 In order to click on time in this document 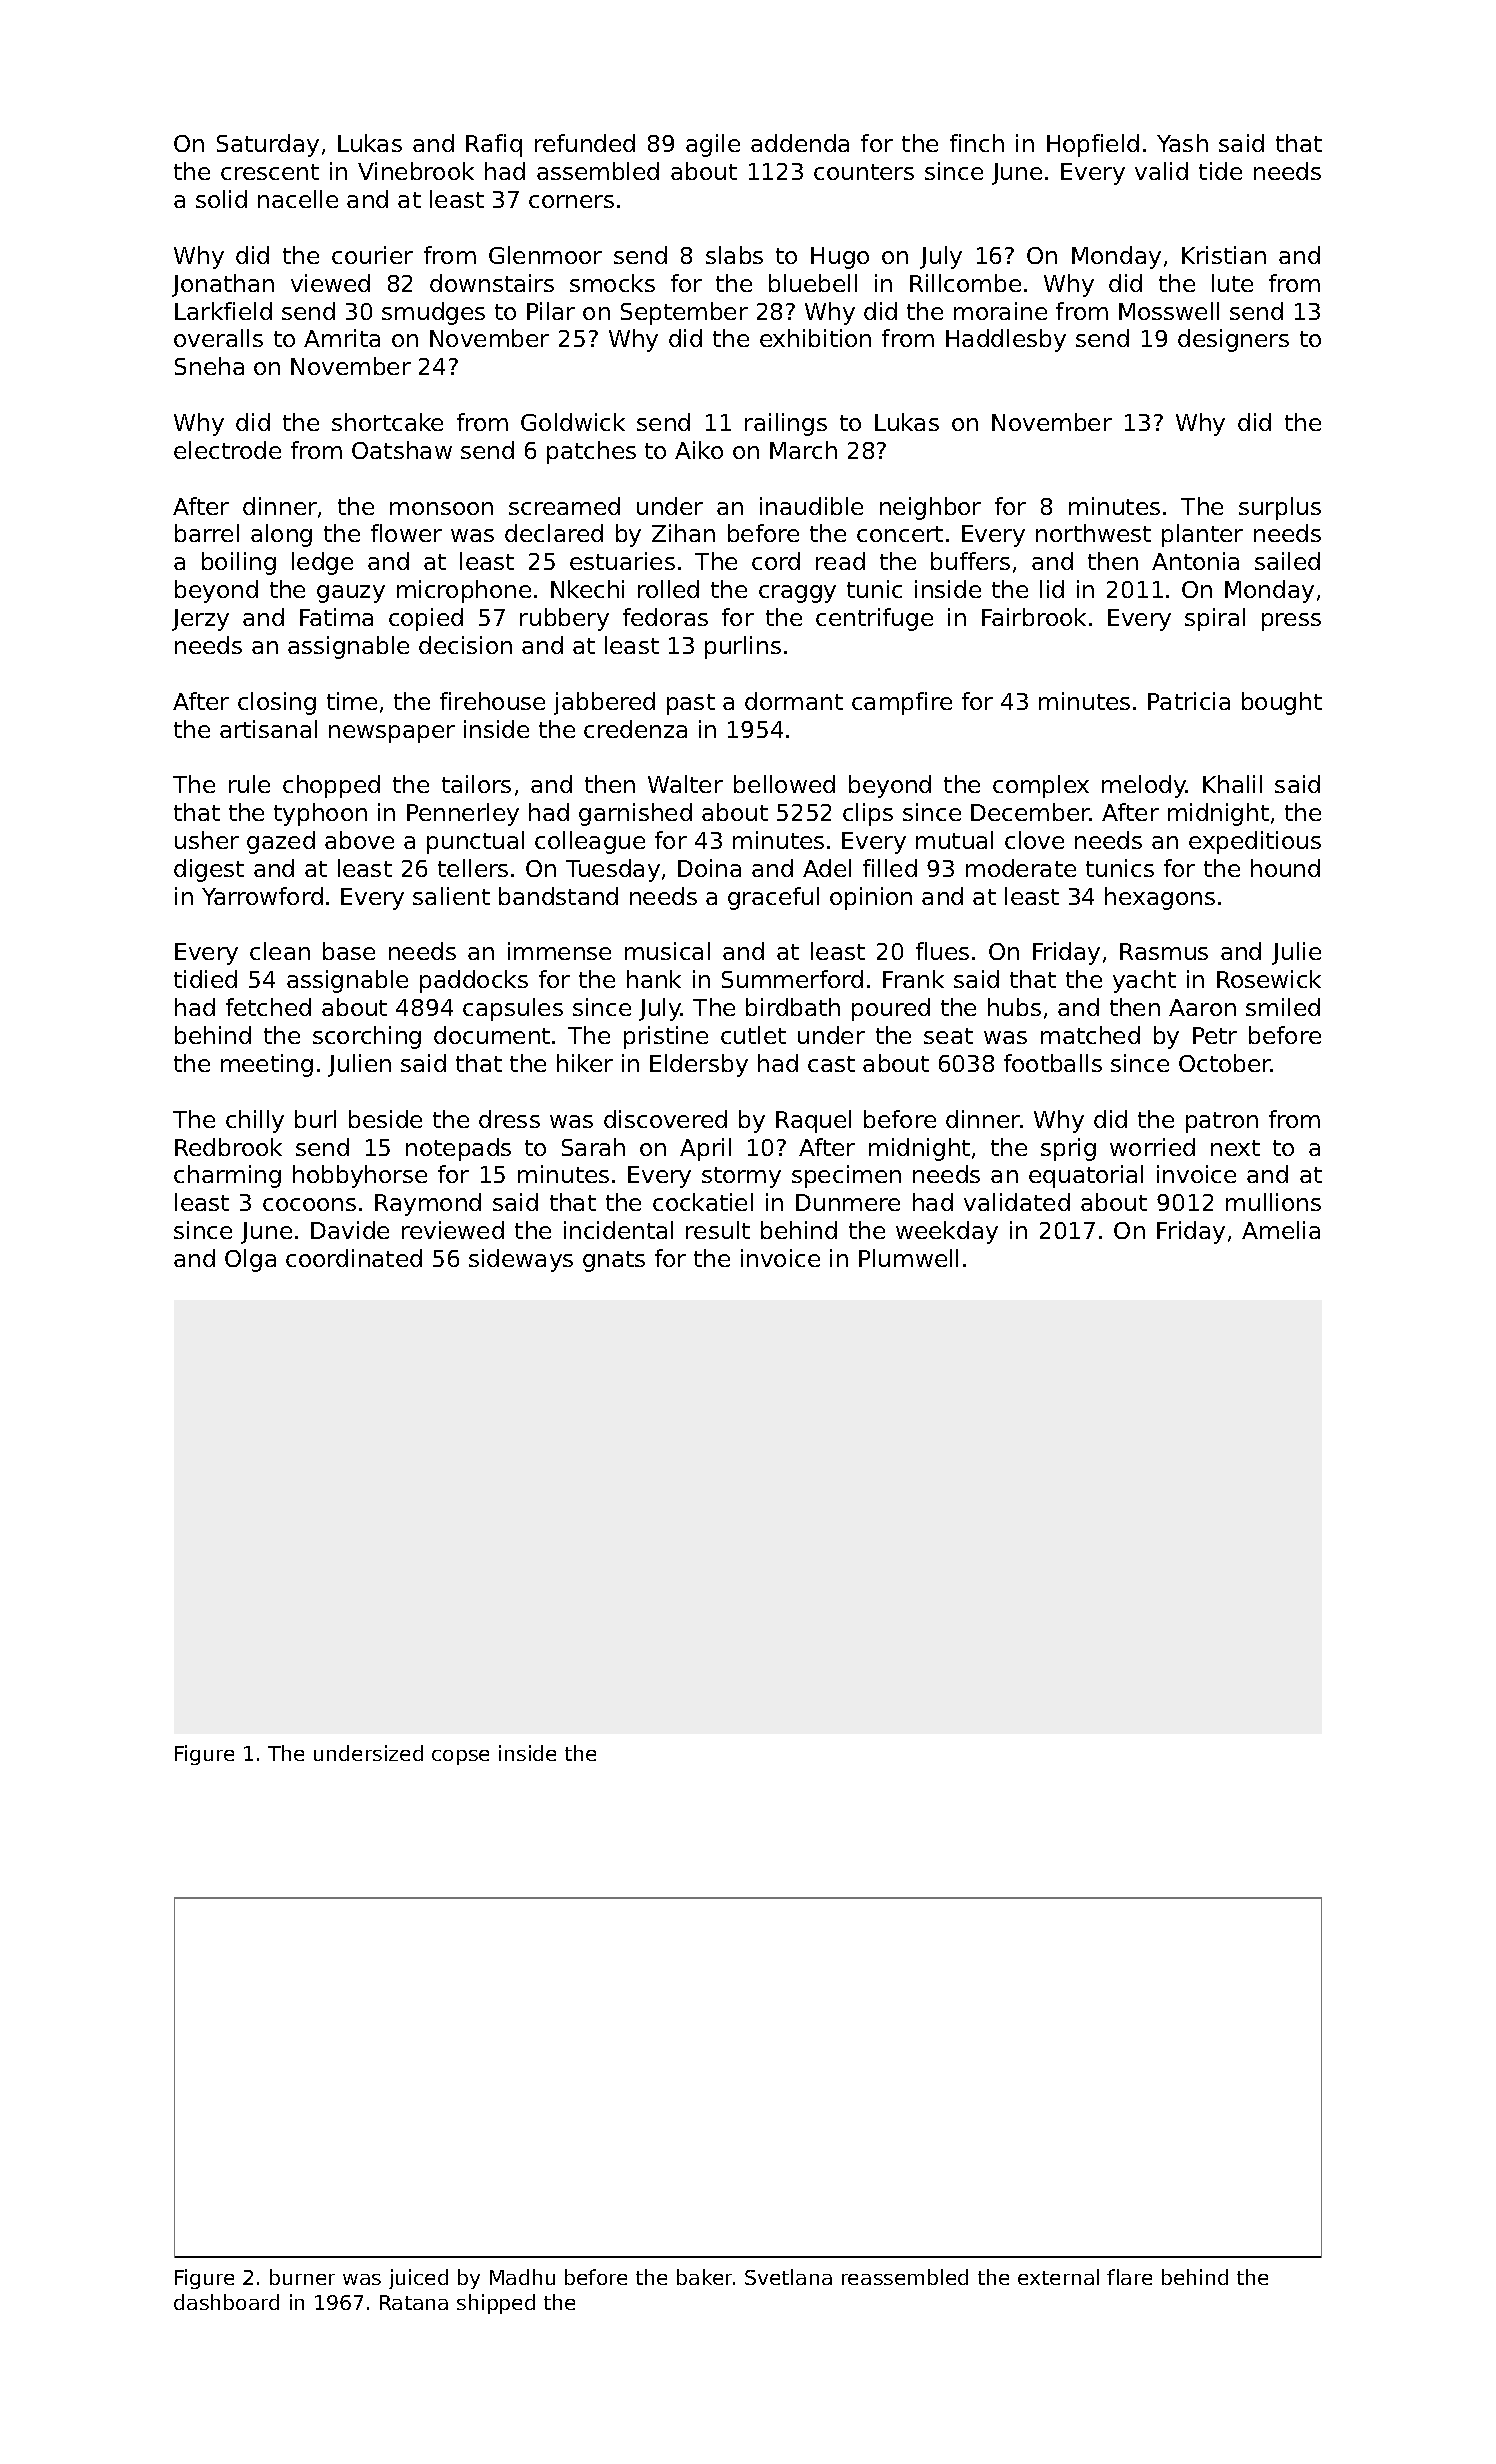, I will do `click(352, 701)`.
